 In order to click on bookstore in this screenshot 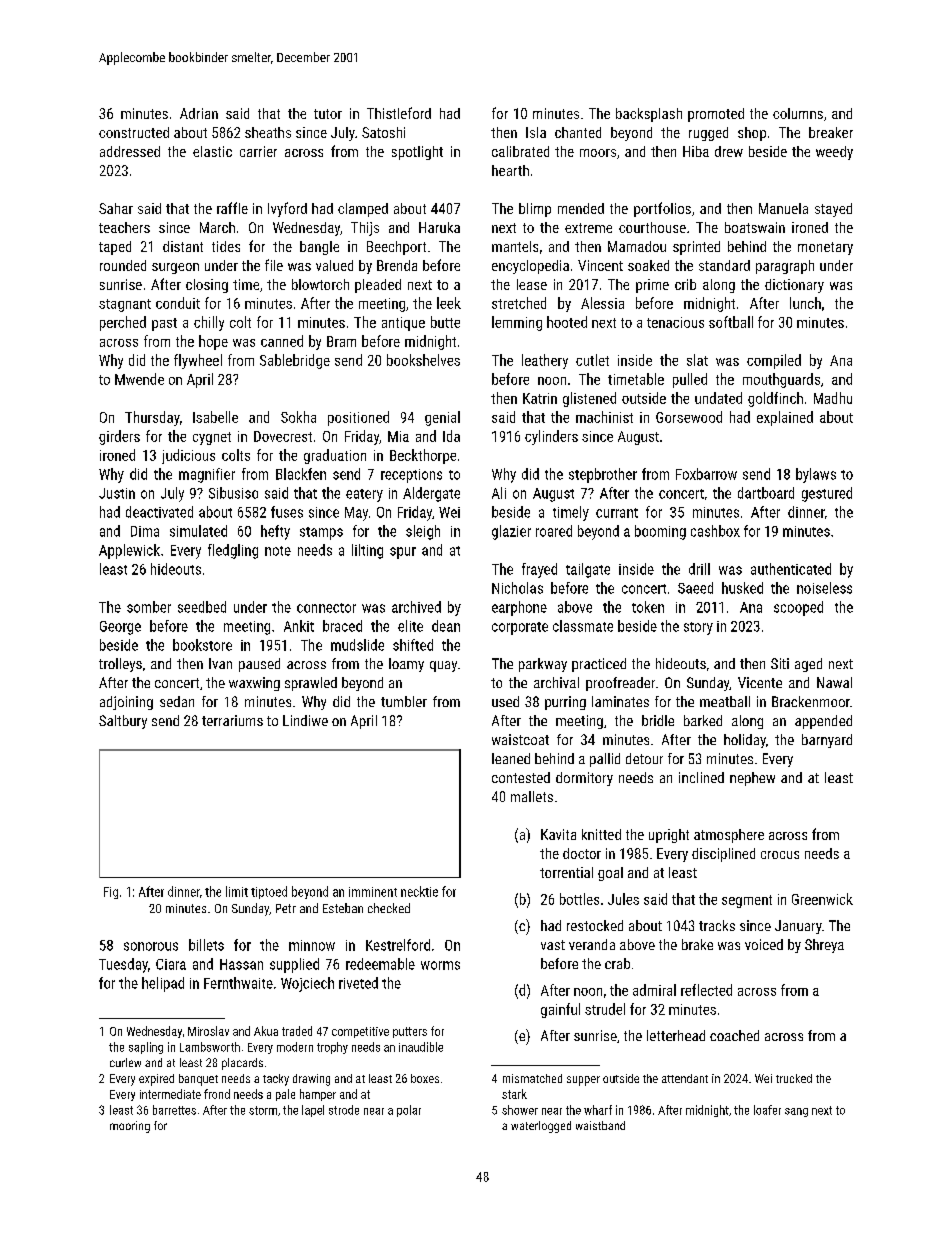, I will do `click(202, 645)`.
